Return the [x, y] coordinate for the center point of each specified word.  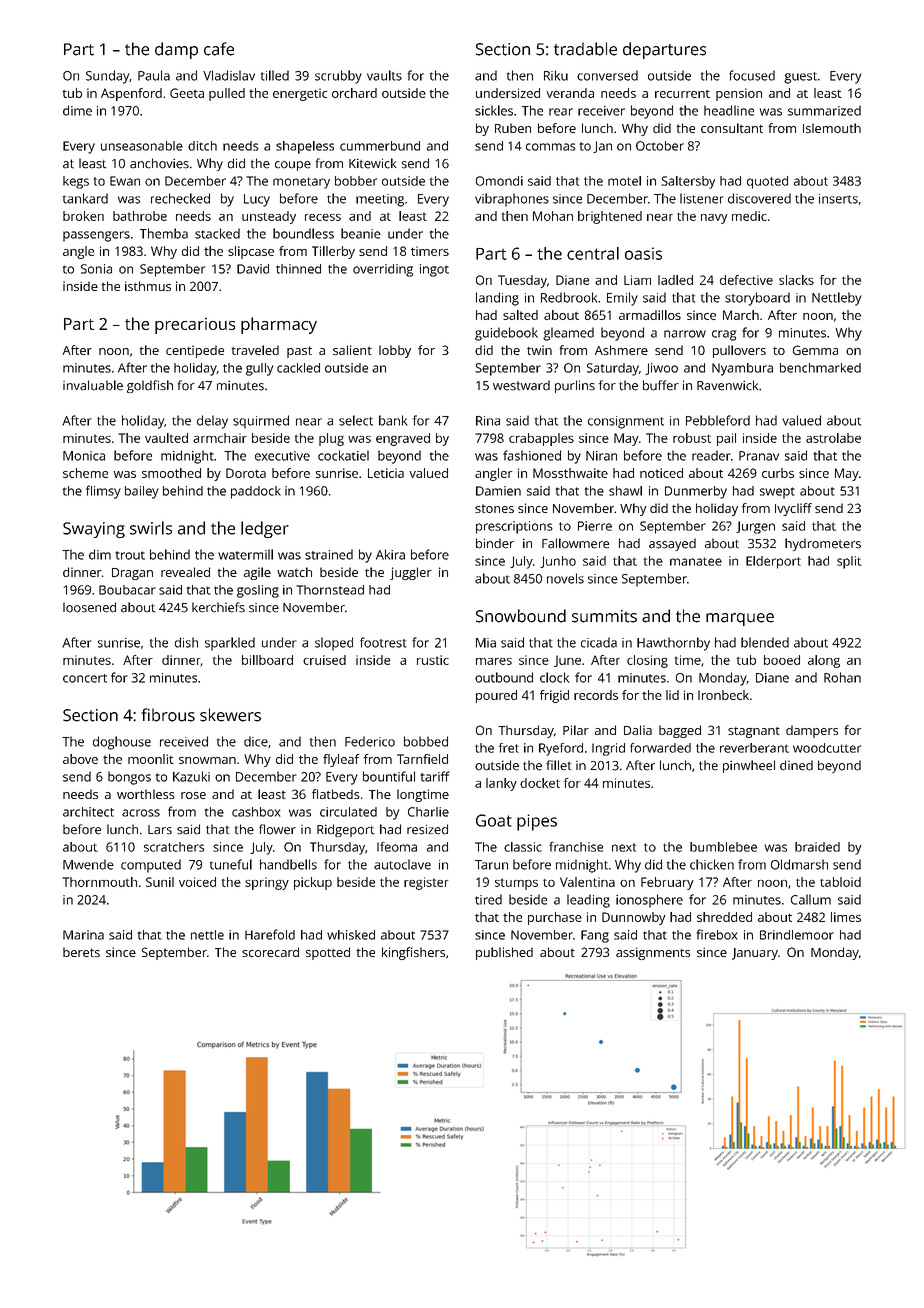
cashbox [256, 812]
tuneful [231, 864]
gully [259, 369]
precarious [195, 325]
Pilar [576, 730]
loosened [89, 607]
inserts [838, 199]
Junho [558, 562]
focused [752, 75]
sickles [494, 110]
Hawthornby [673, 644]
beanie [361, 233]
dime [77, 110]
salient [352, 350]
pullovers [739, 351]
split [849, 562]
